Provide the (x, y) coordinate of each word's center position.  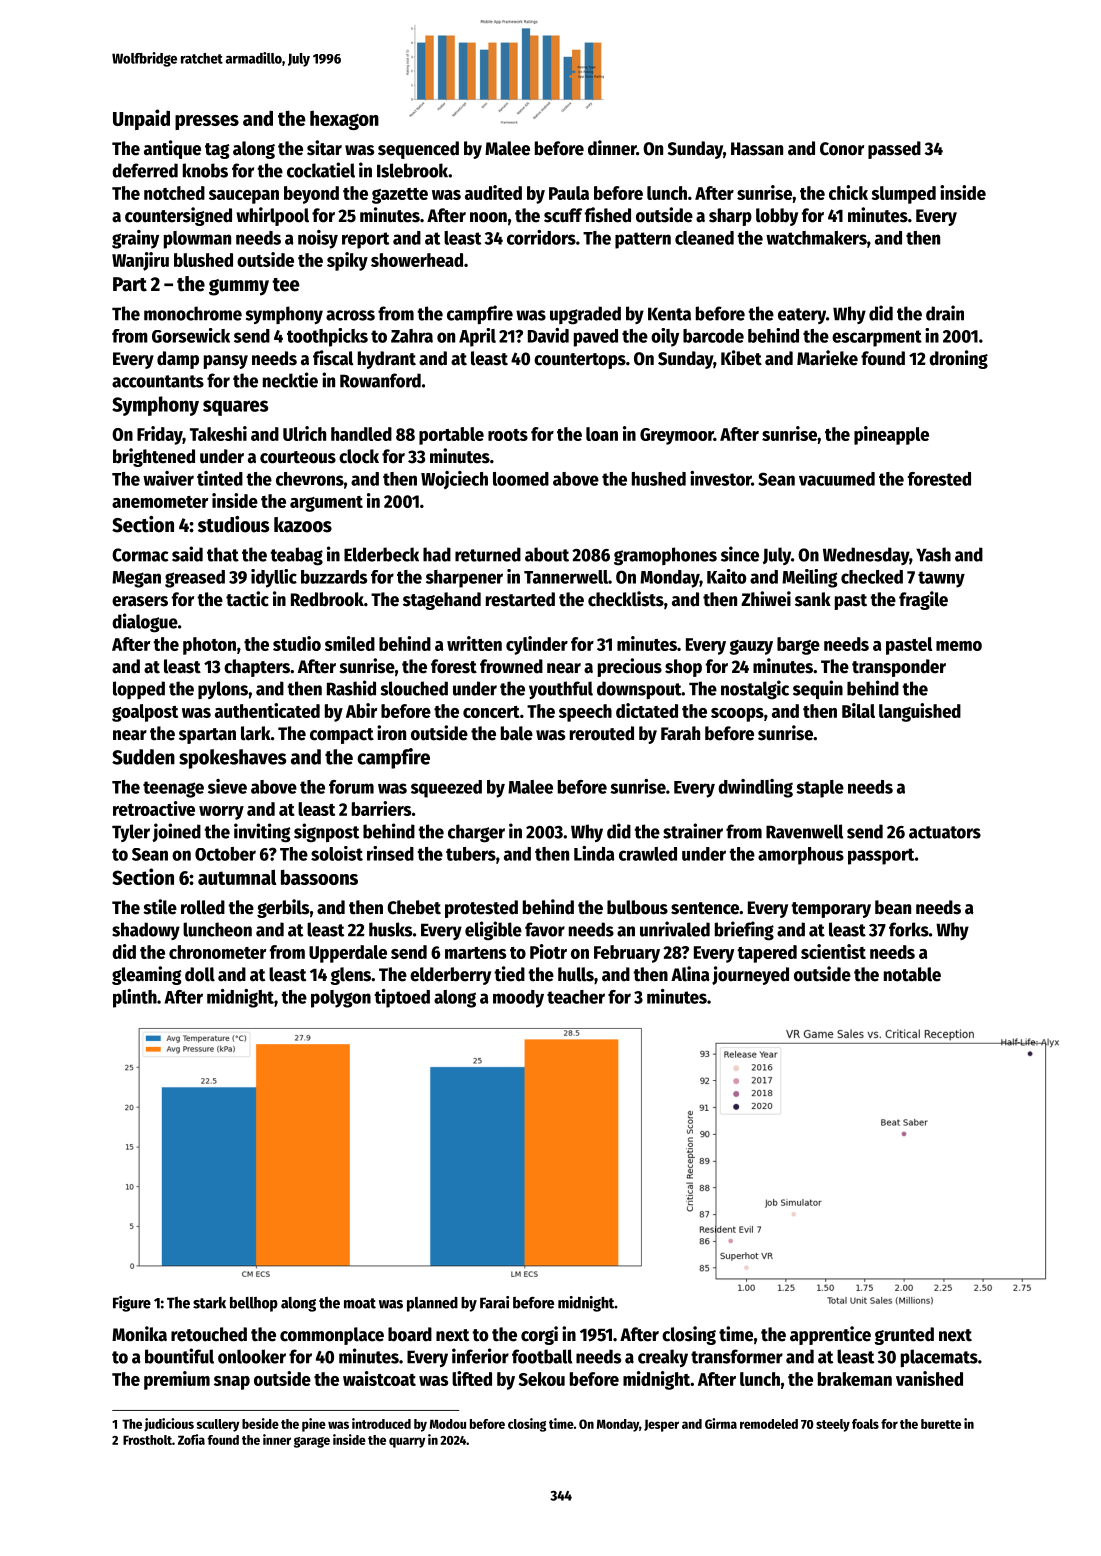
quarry (407, 1442)
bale (517, 733)
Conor (842, 149)
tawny (941, 579)
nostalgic (755, 690)
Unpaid (141, 119)
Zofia (191, 1439)
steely (833, 1425)
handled (361, 434)
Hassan (757, 149)
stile (160, 907)
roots (508, 435)
